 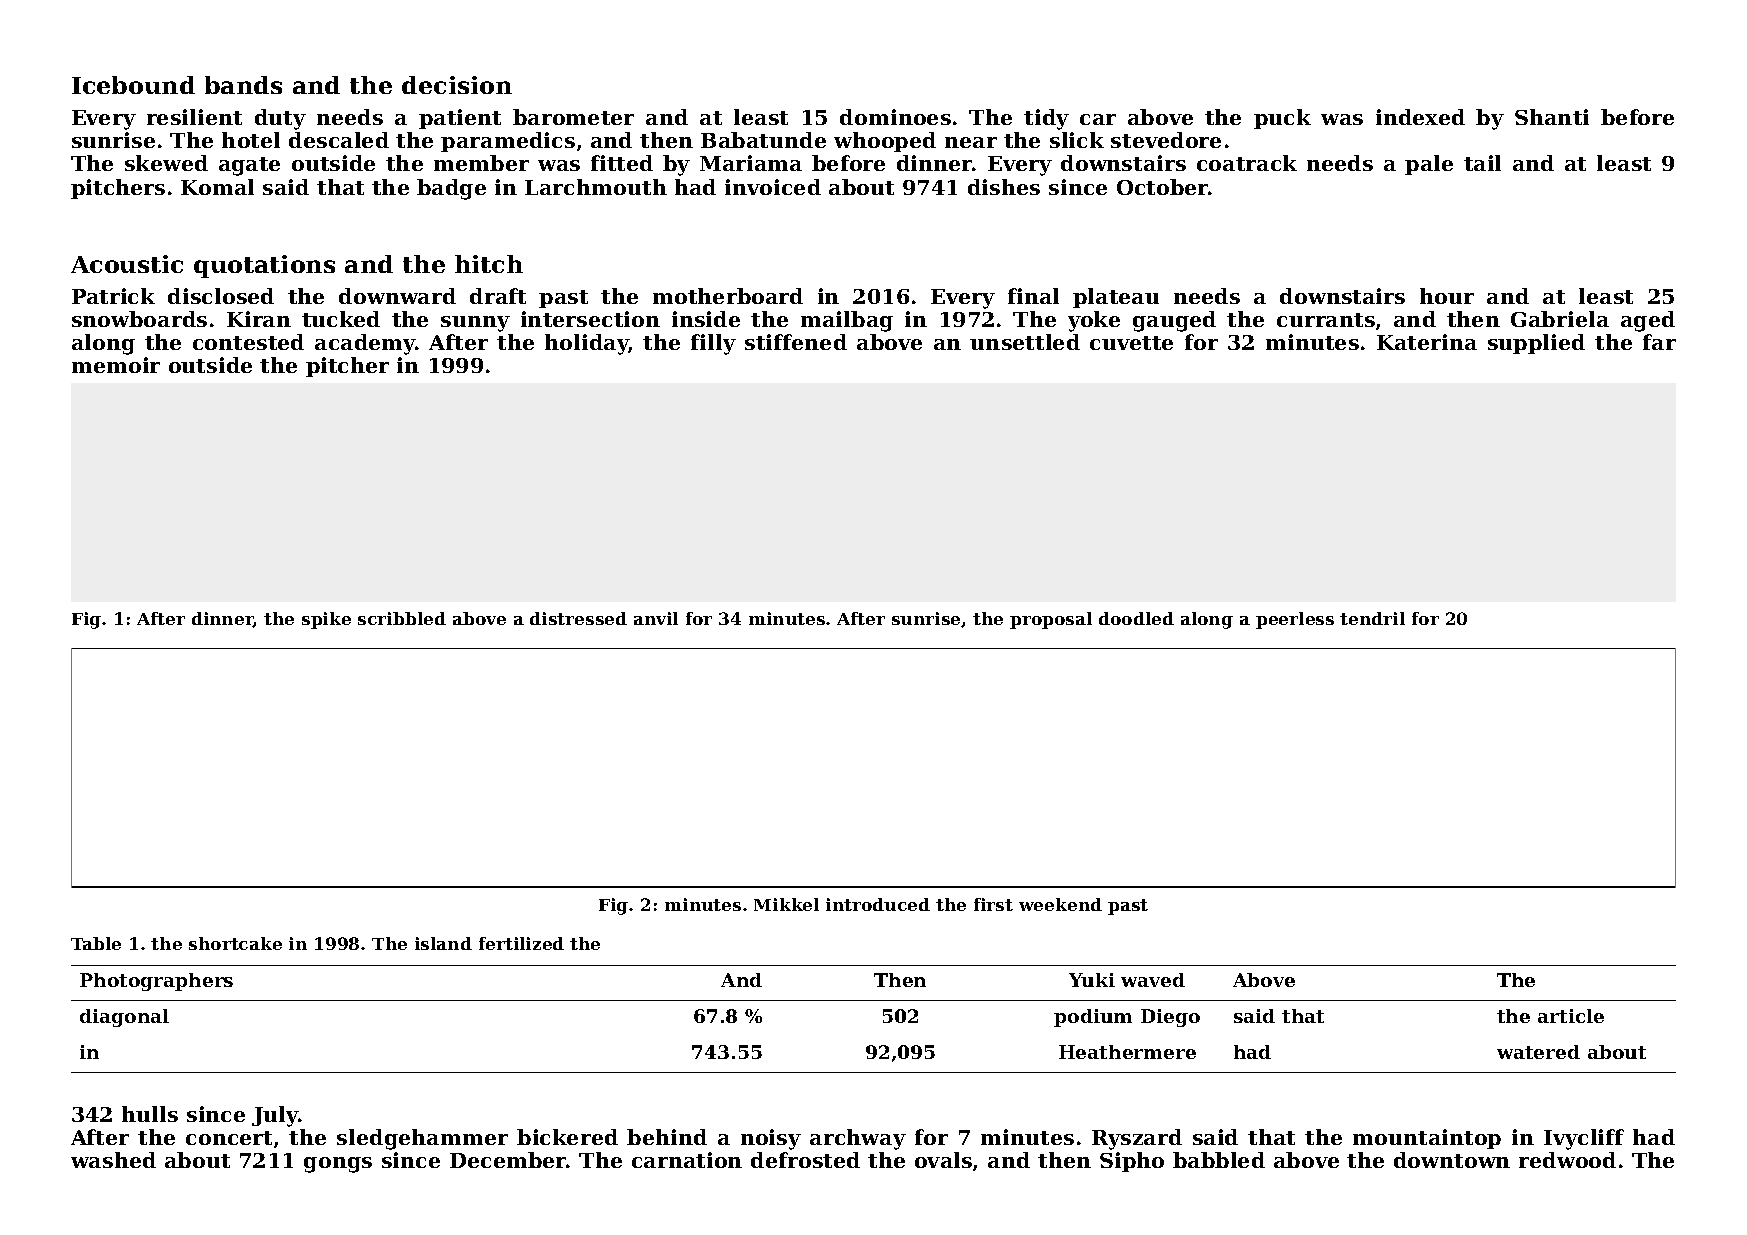 What do you see at coordinates (1567, 1160) in the screenshot?
I see `redwood` at bounding box center [1567, 1160].
